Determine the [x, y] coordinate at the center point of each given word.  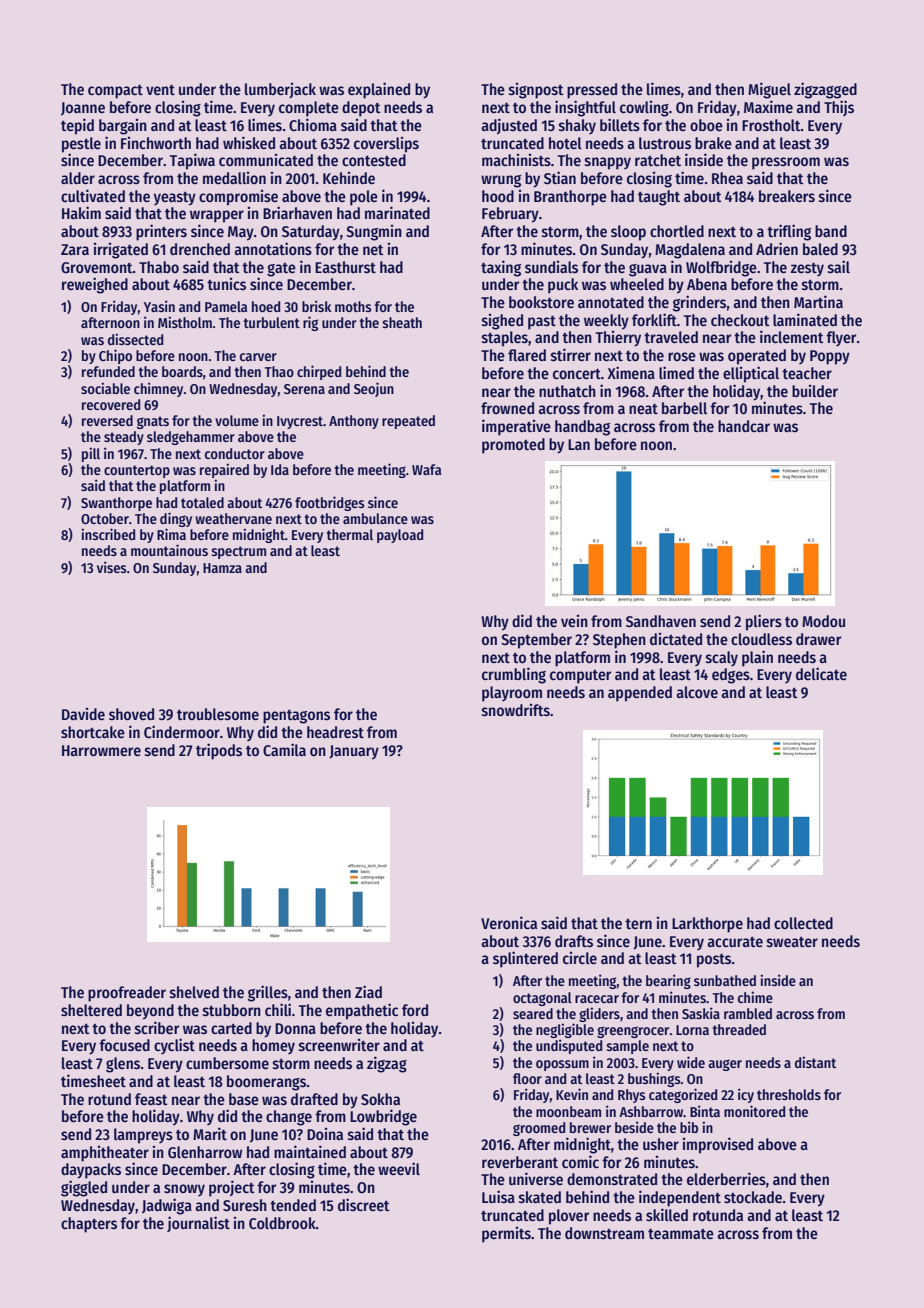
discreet [364, 1205]
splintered [525, 959]
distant [815, 1062]
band [831, 231]
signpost [536, 91]
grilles [268, 993]
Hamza [222, 568]
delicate [821, 674]
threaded [739, 1029]
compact [115, 92]
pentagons [296, 717]
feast [151, 1099]
